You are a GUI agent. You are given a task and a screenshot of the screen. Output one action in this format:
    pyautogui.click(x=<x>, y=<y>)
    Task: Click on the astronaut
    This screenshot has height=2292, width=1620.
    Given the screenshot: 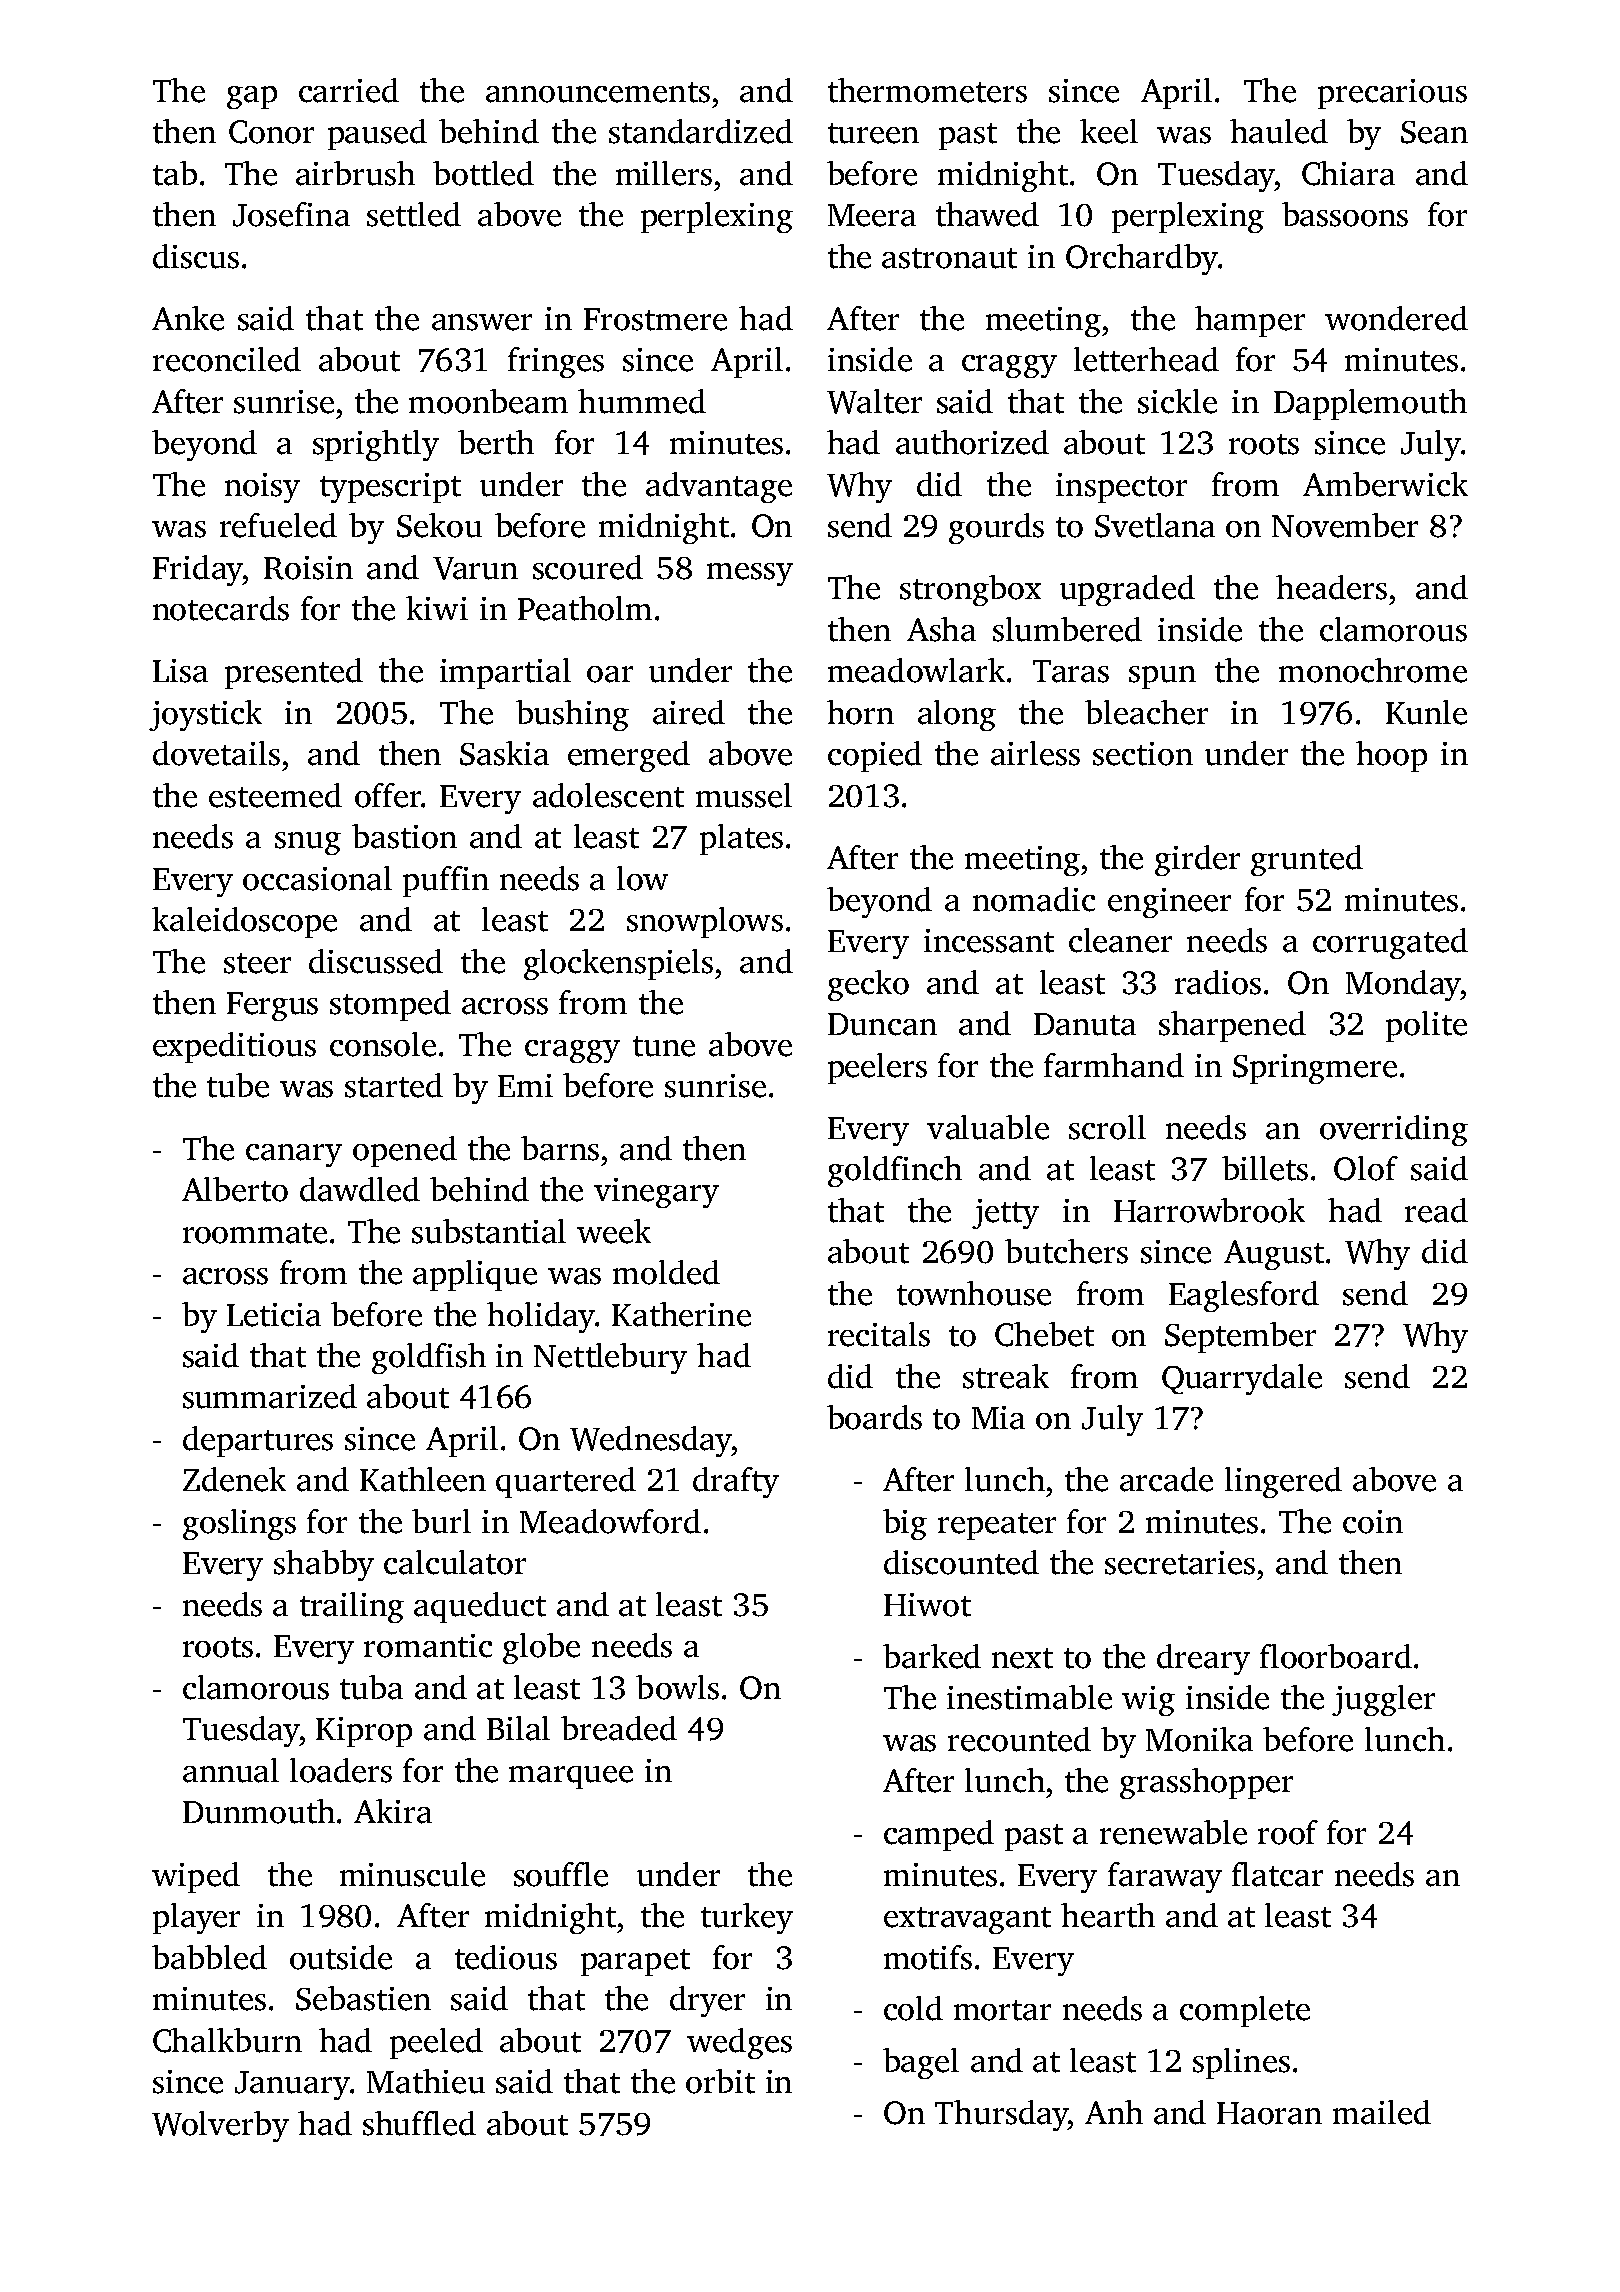 What is the action you would take?
    pyautogui.click(x=949, y=258)
